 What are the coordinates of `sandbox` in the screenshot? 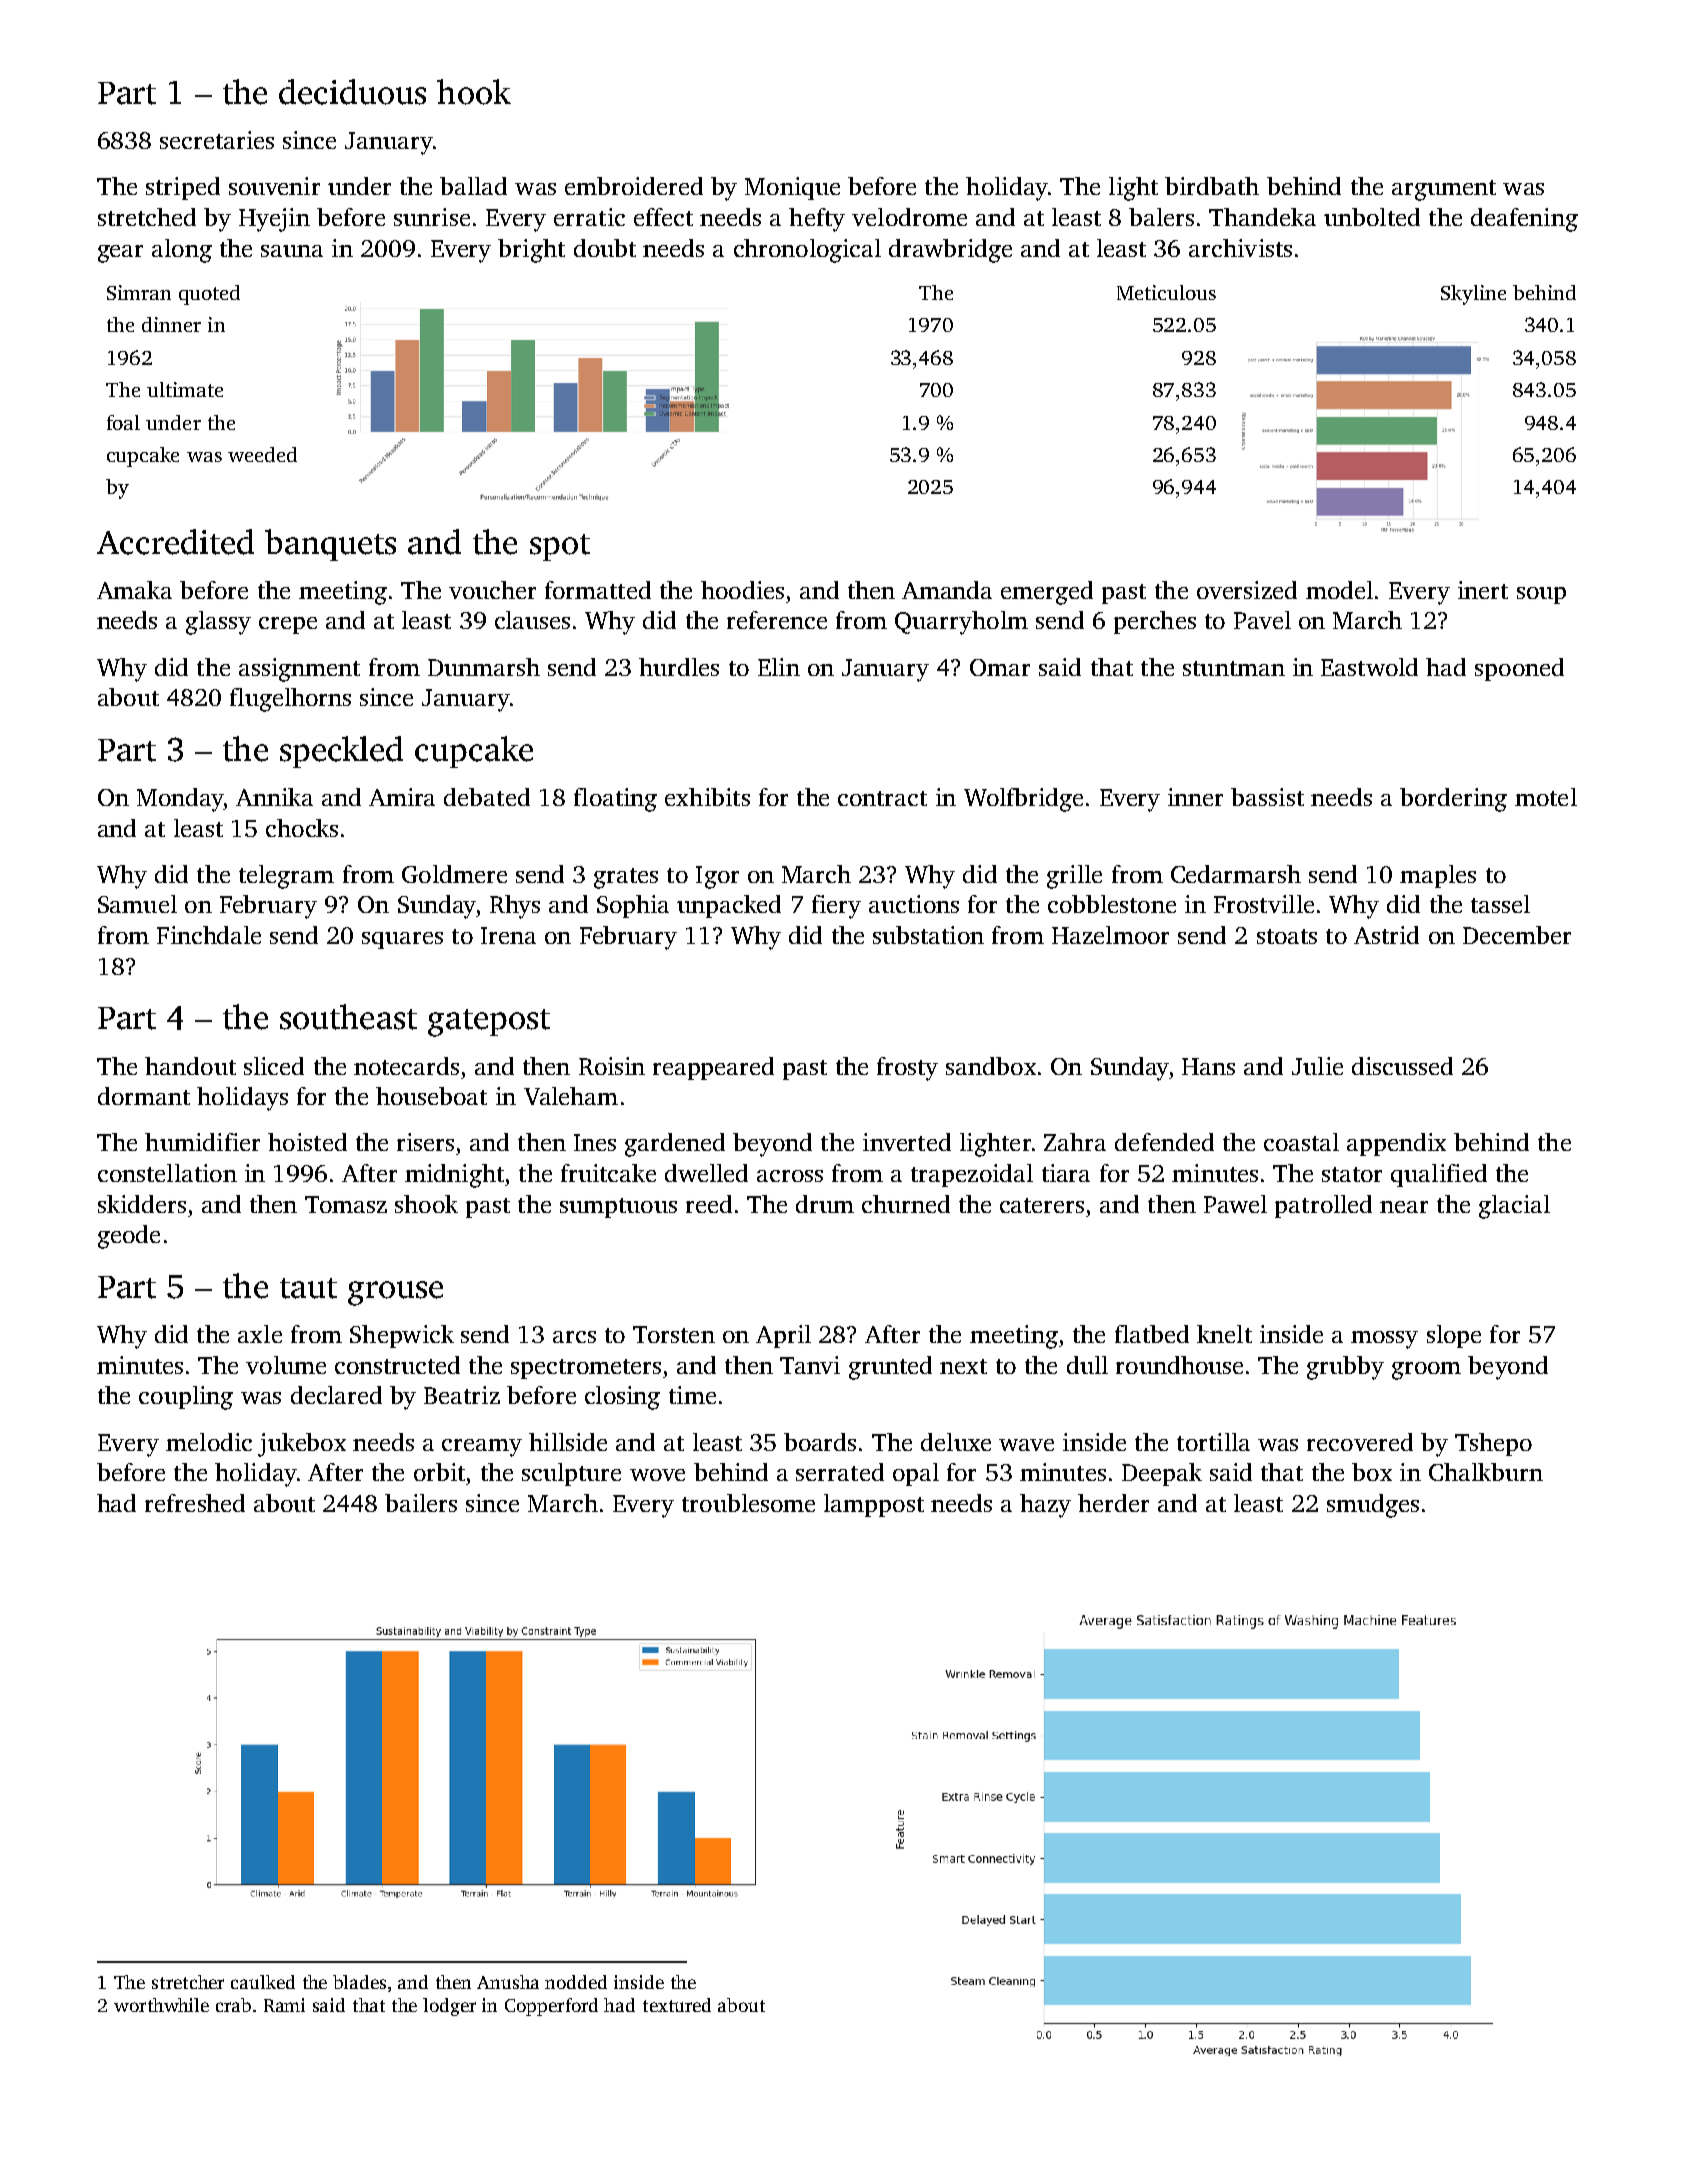 It's located at (991, 1066).
